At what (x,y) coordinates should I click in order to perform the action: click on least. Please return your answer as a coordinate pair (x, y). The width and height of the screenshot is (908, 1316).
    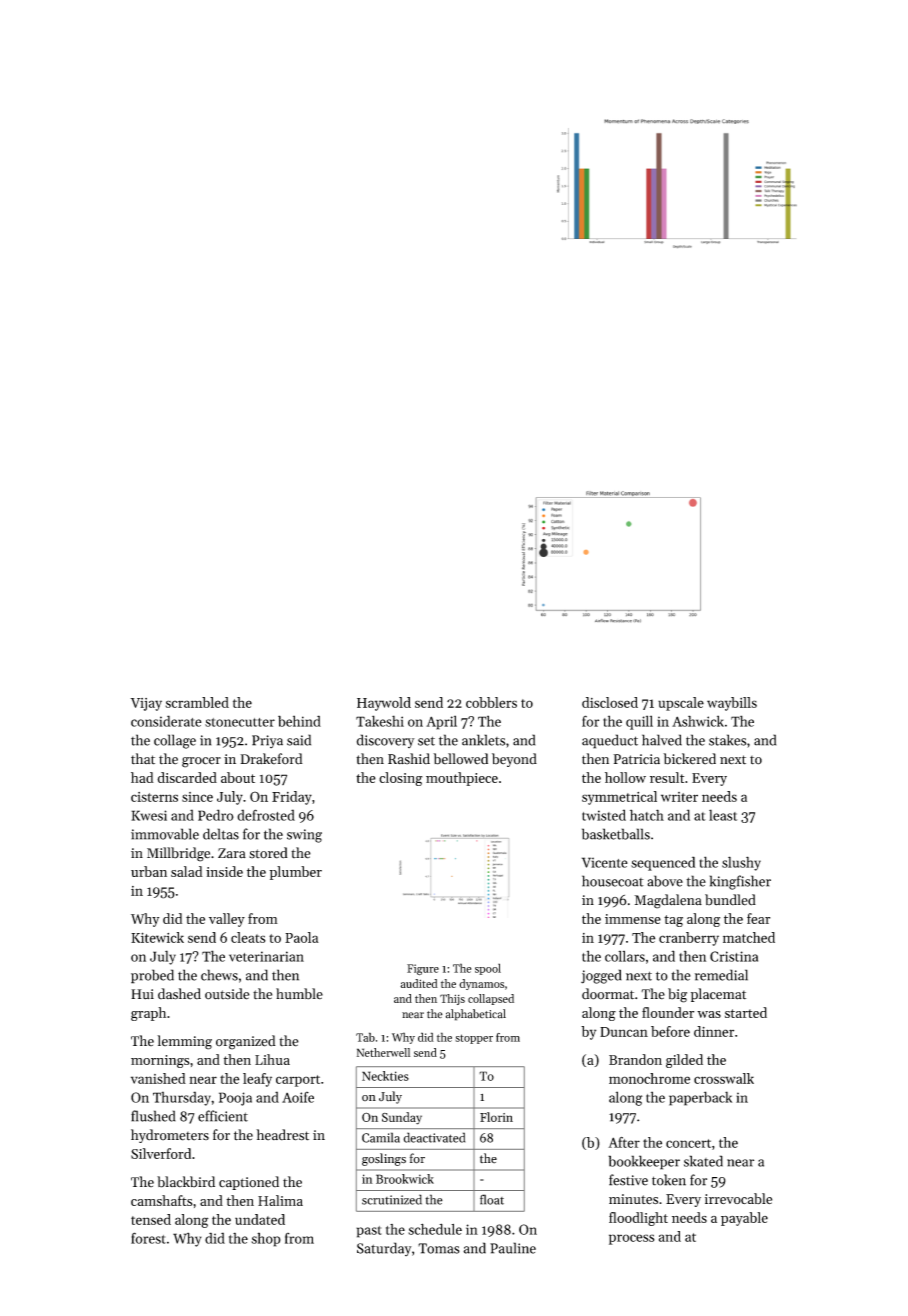
    Looking at the image, I should click on (723, 815).
